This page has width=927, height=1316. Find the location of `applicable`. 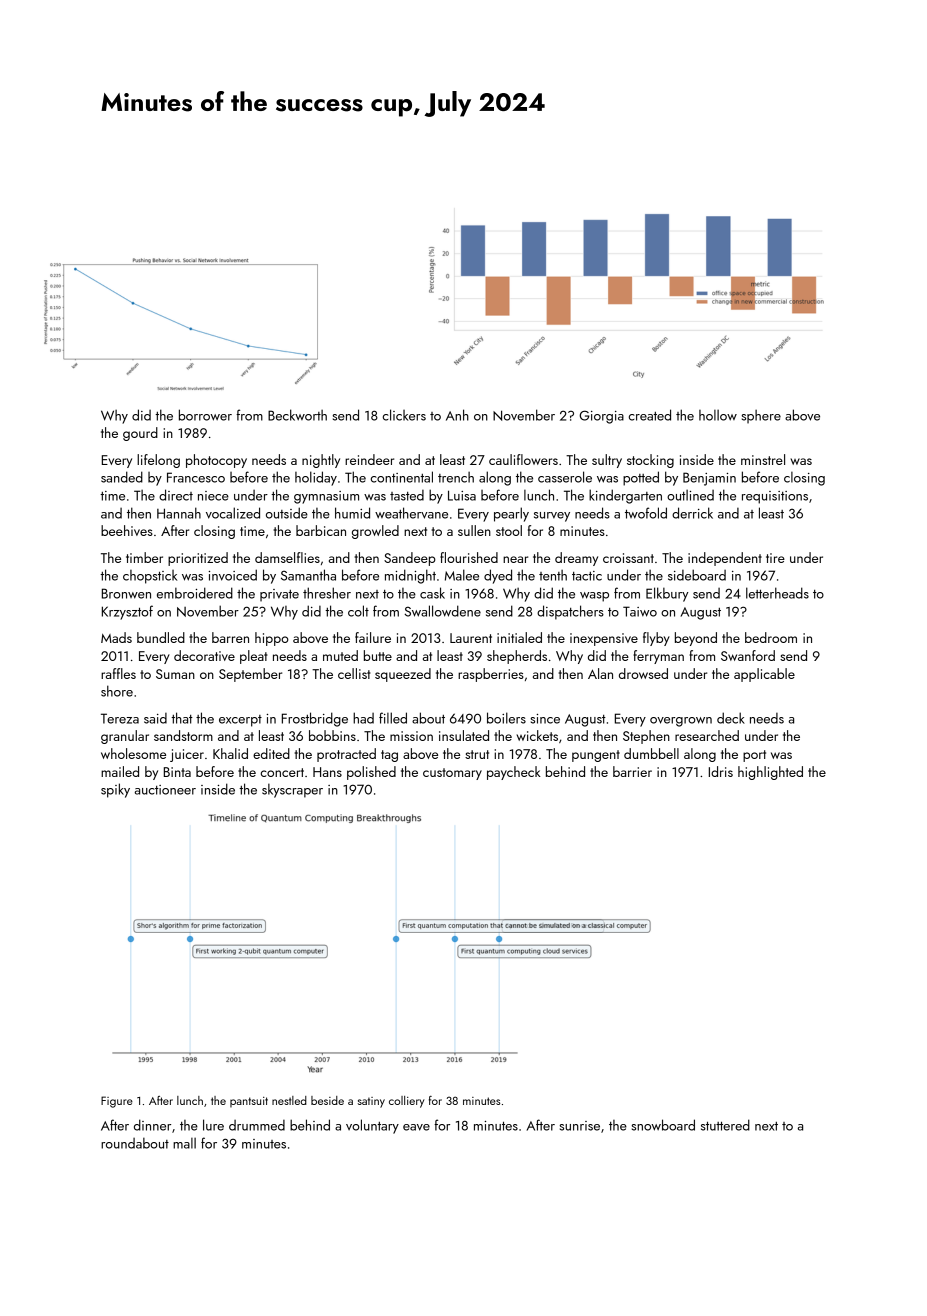

applicable is located at coordinates (764, 675).
